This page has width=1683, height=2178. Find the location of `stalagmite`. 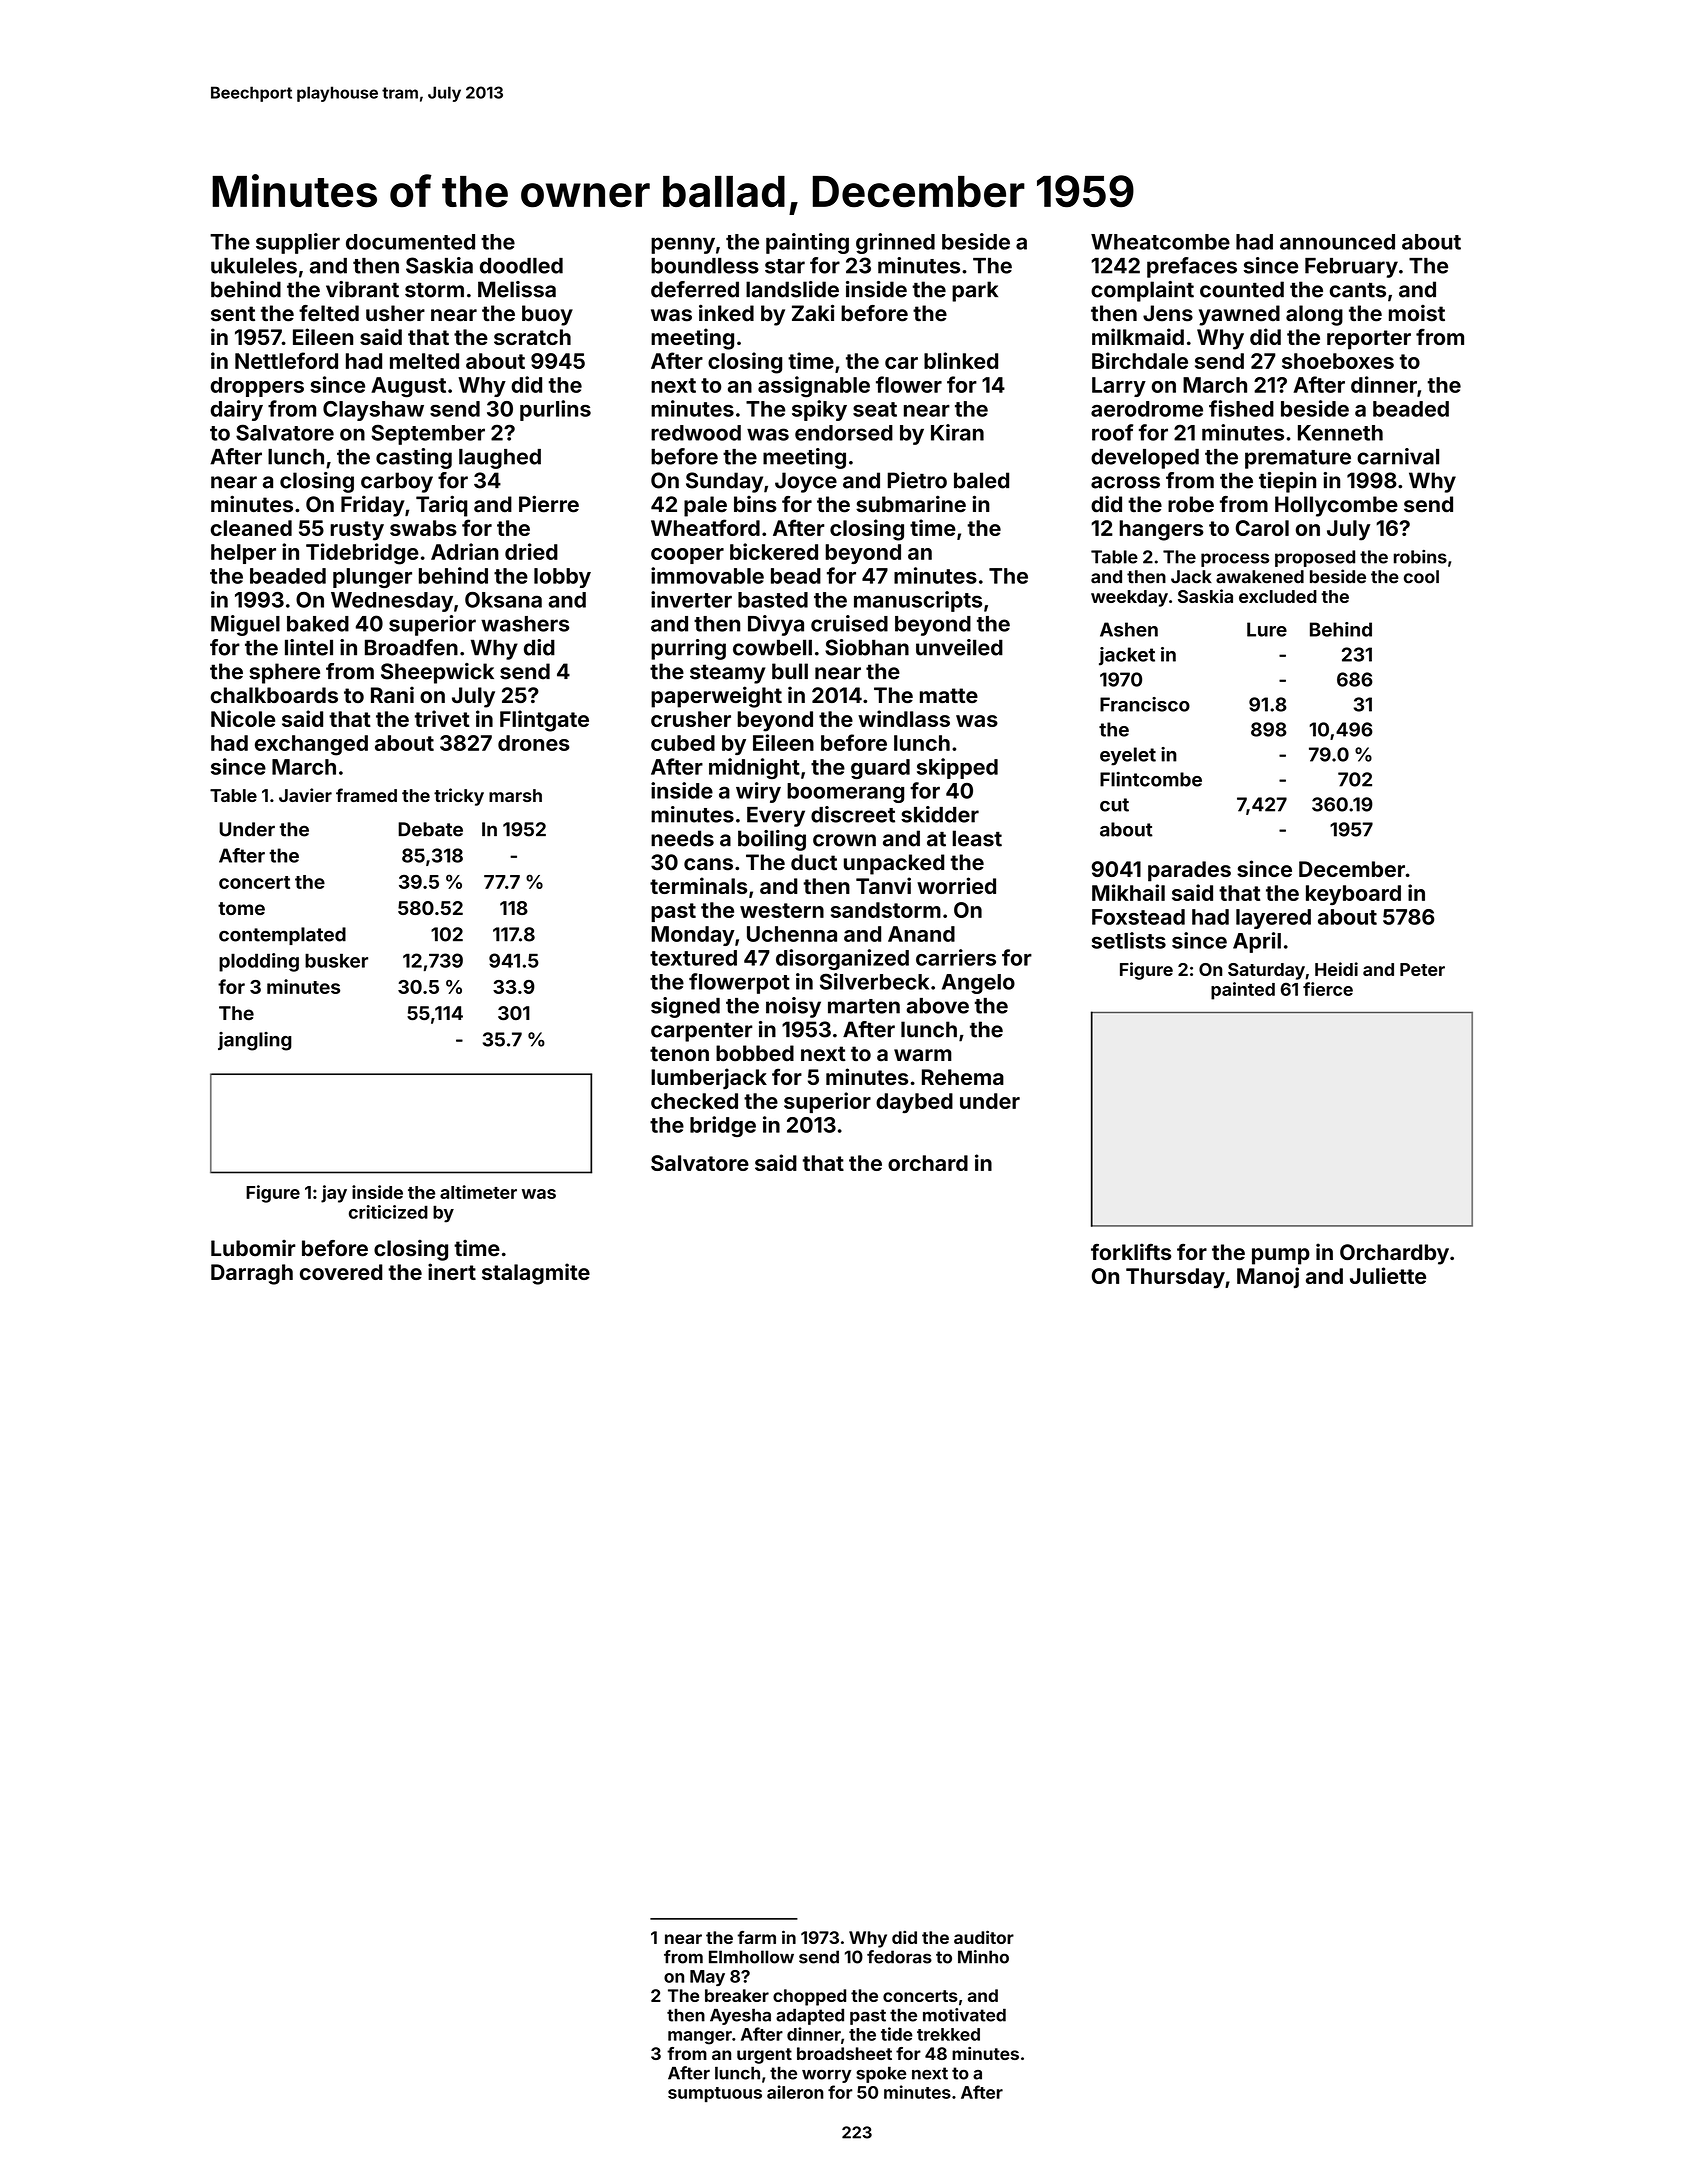

stalagmite is located at coordinates (536, 1274).
